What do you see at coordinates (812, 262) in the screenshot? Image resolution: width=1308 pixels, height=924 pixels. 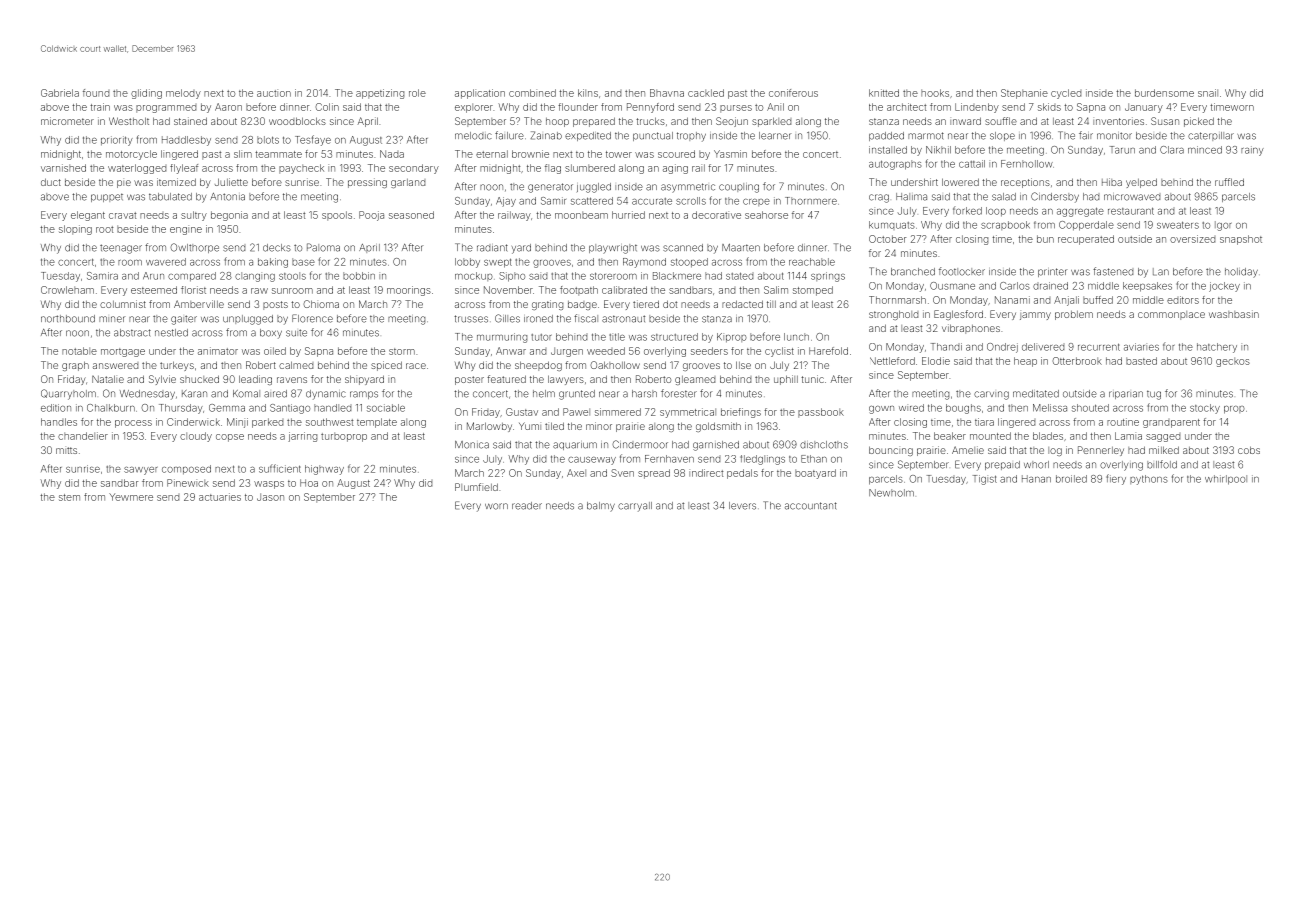 I see `reachable` at bounding box center [812, 262].
